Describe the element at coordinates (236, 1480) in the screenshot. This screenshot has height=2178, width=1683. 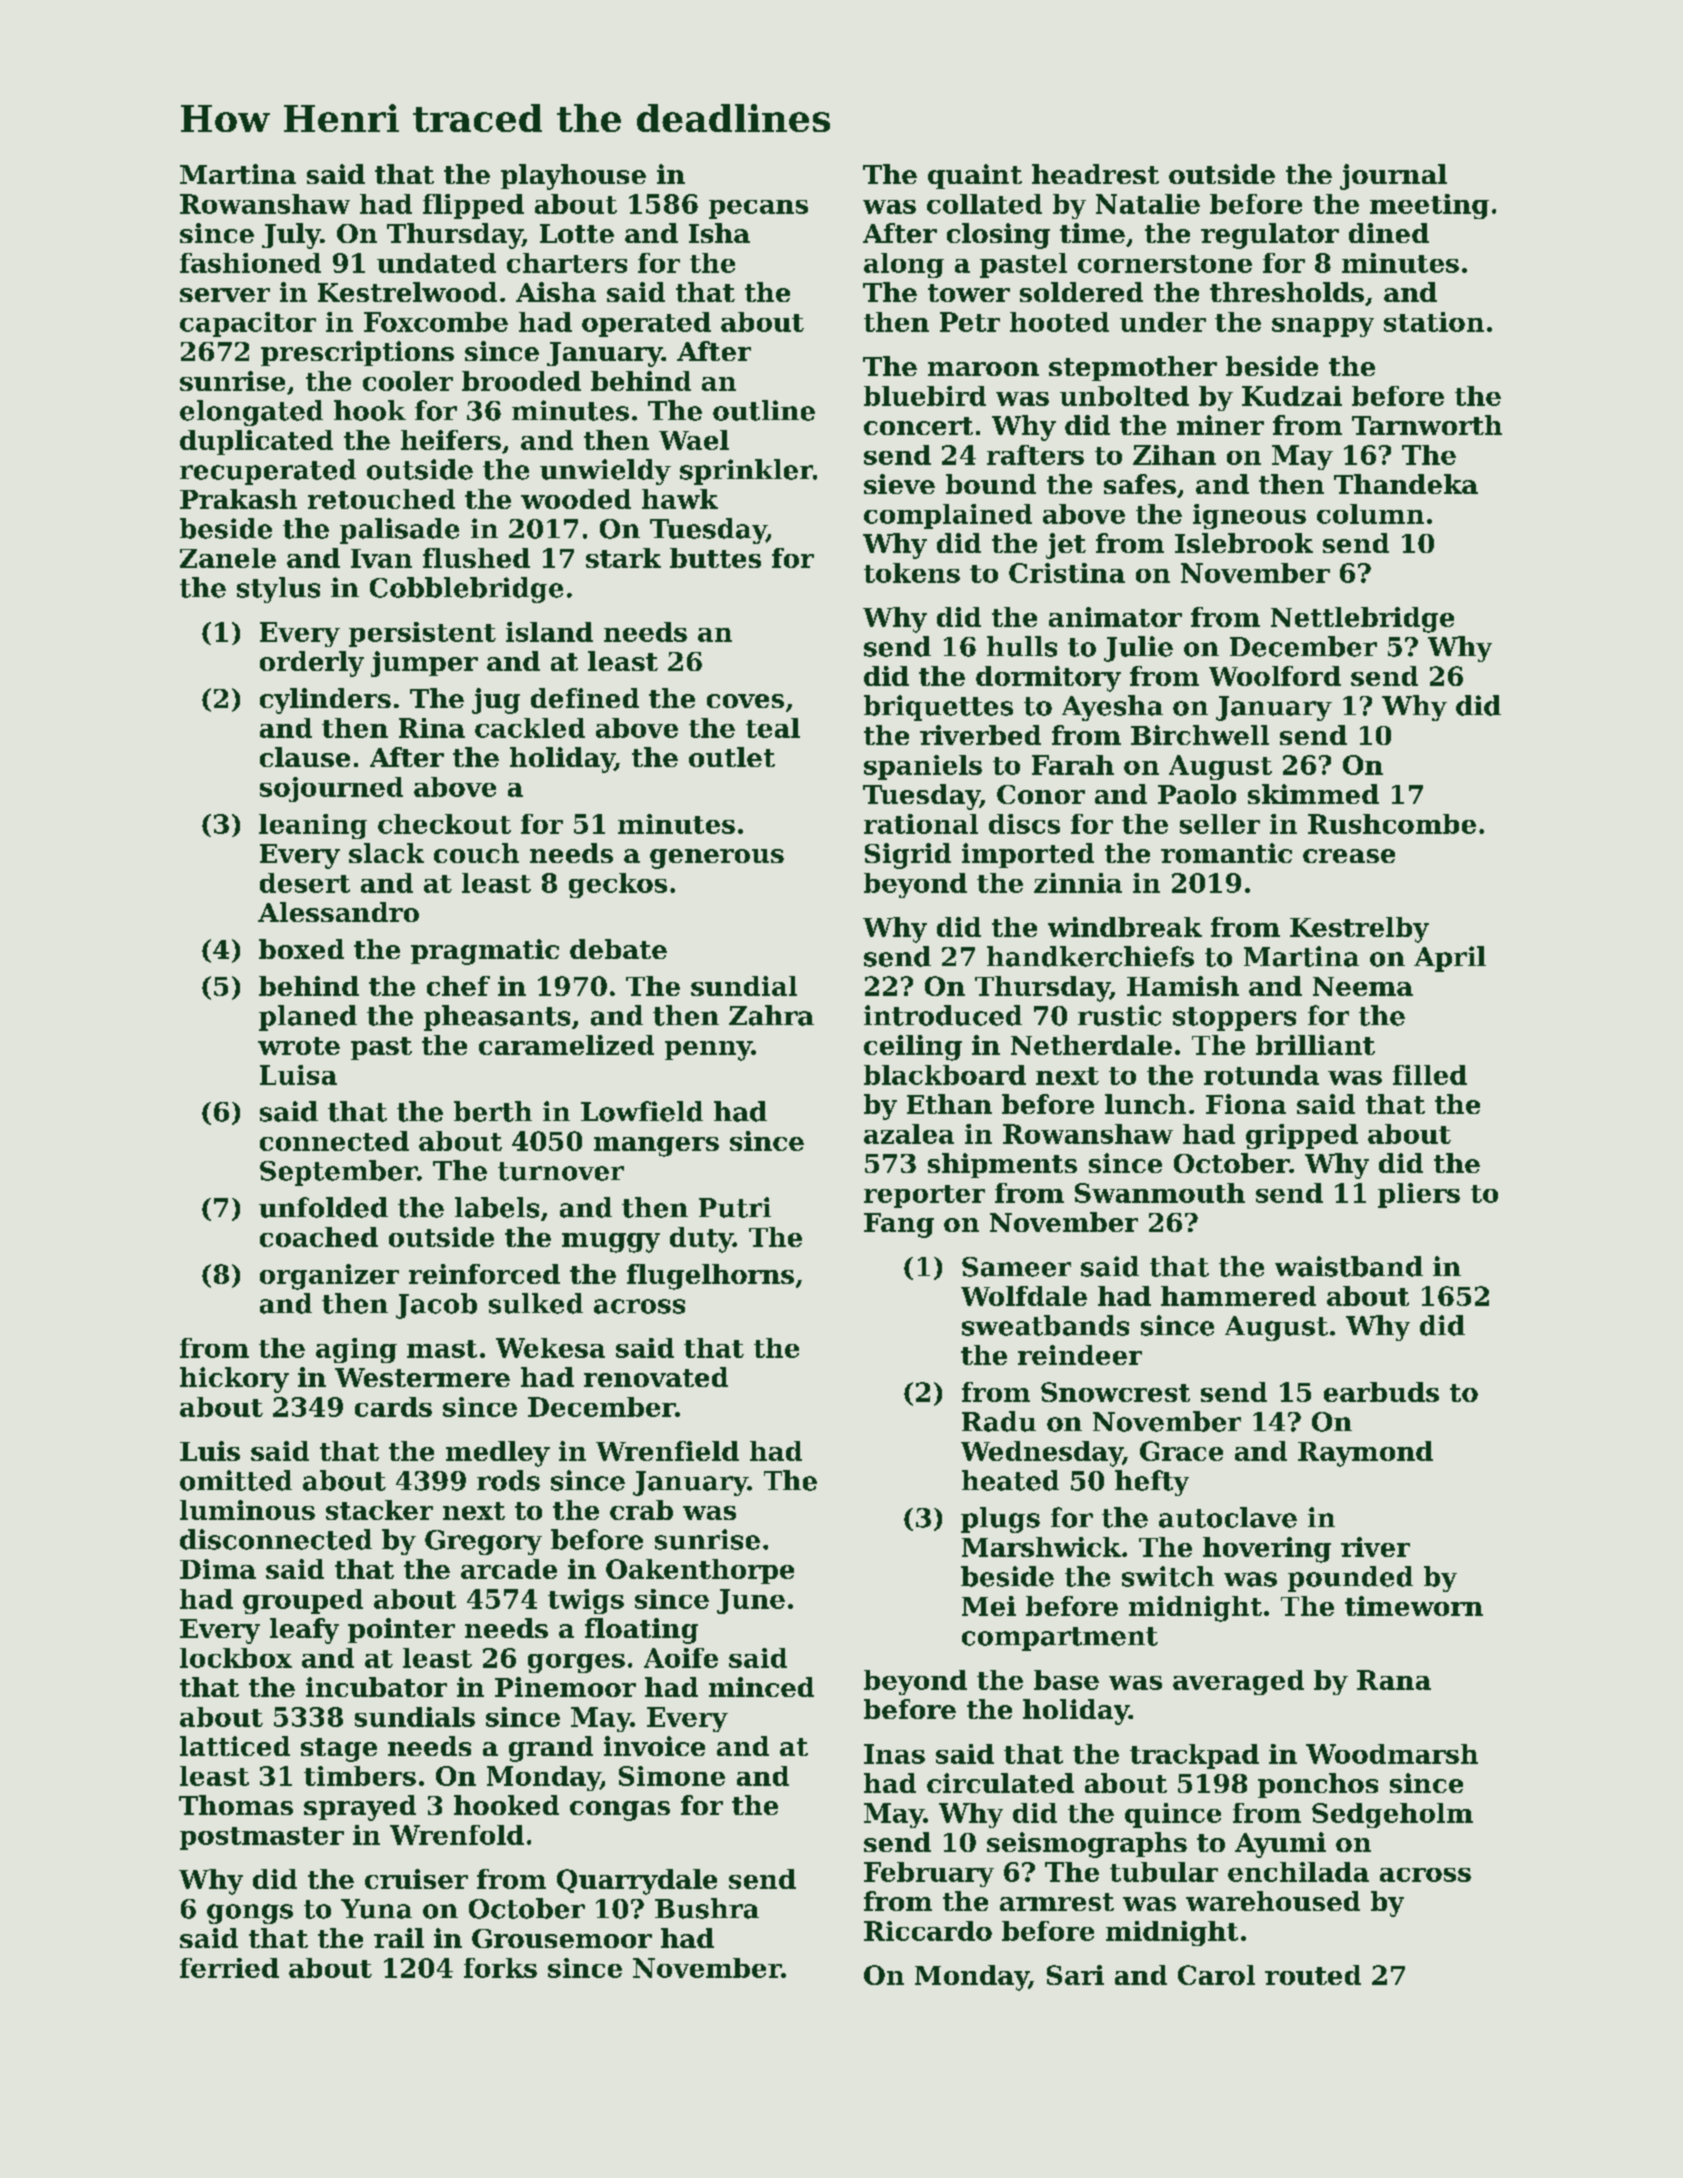
I see `omitted` at that location.
